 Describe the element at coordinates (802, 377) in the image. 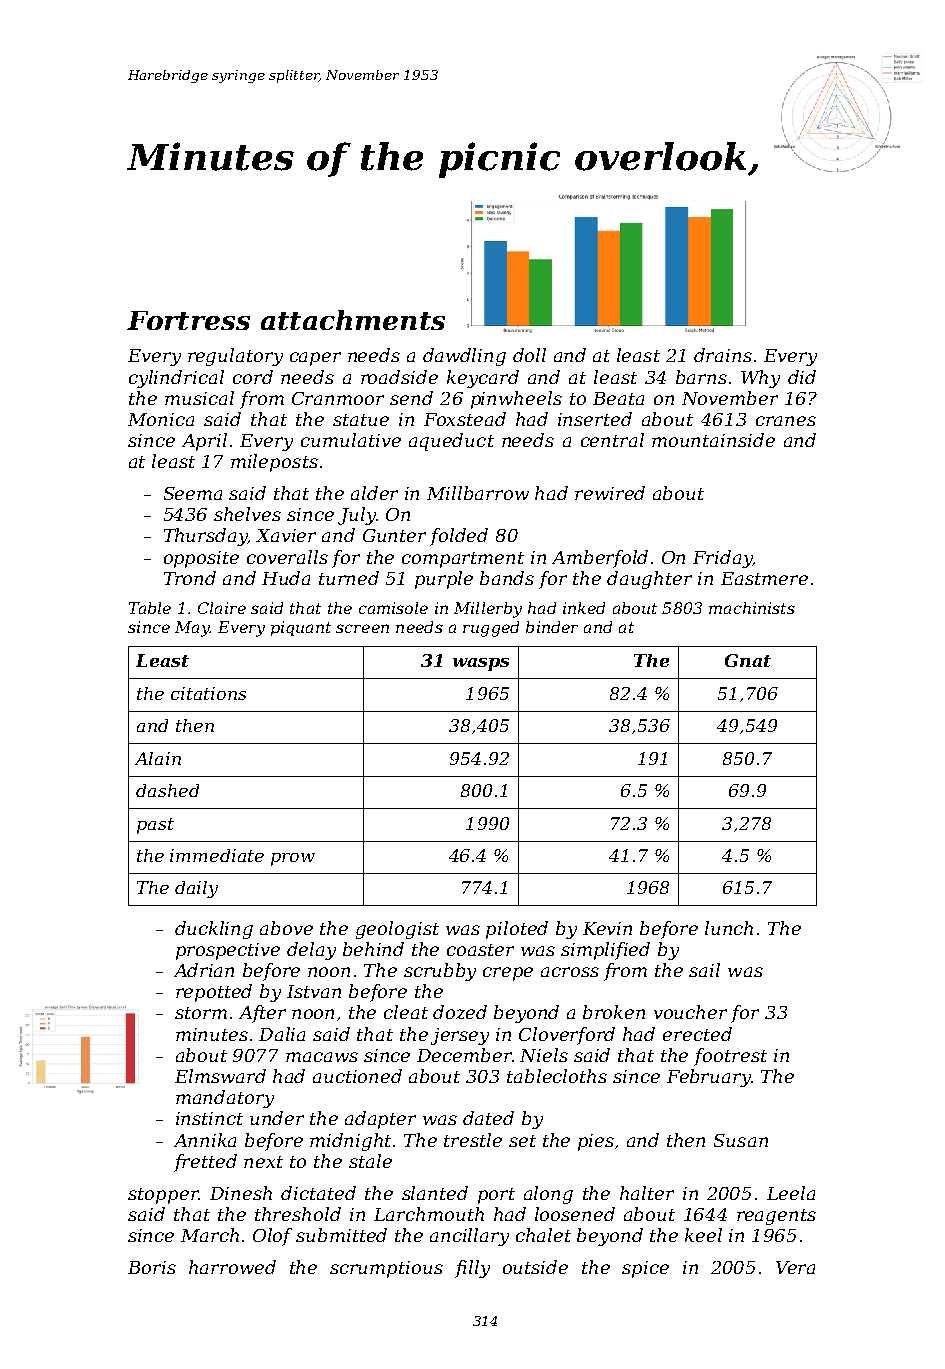

I see `did` at that location.
